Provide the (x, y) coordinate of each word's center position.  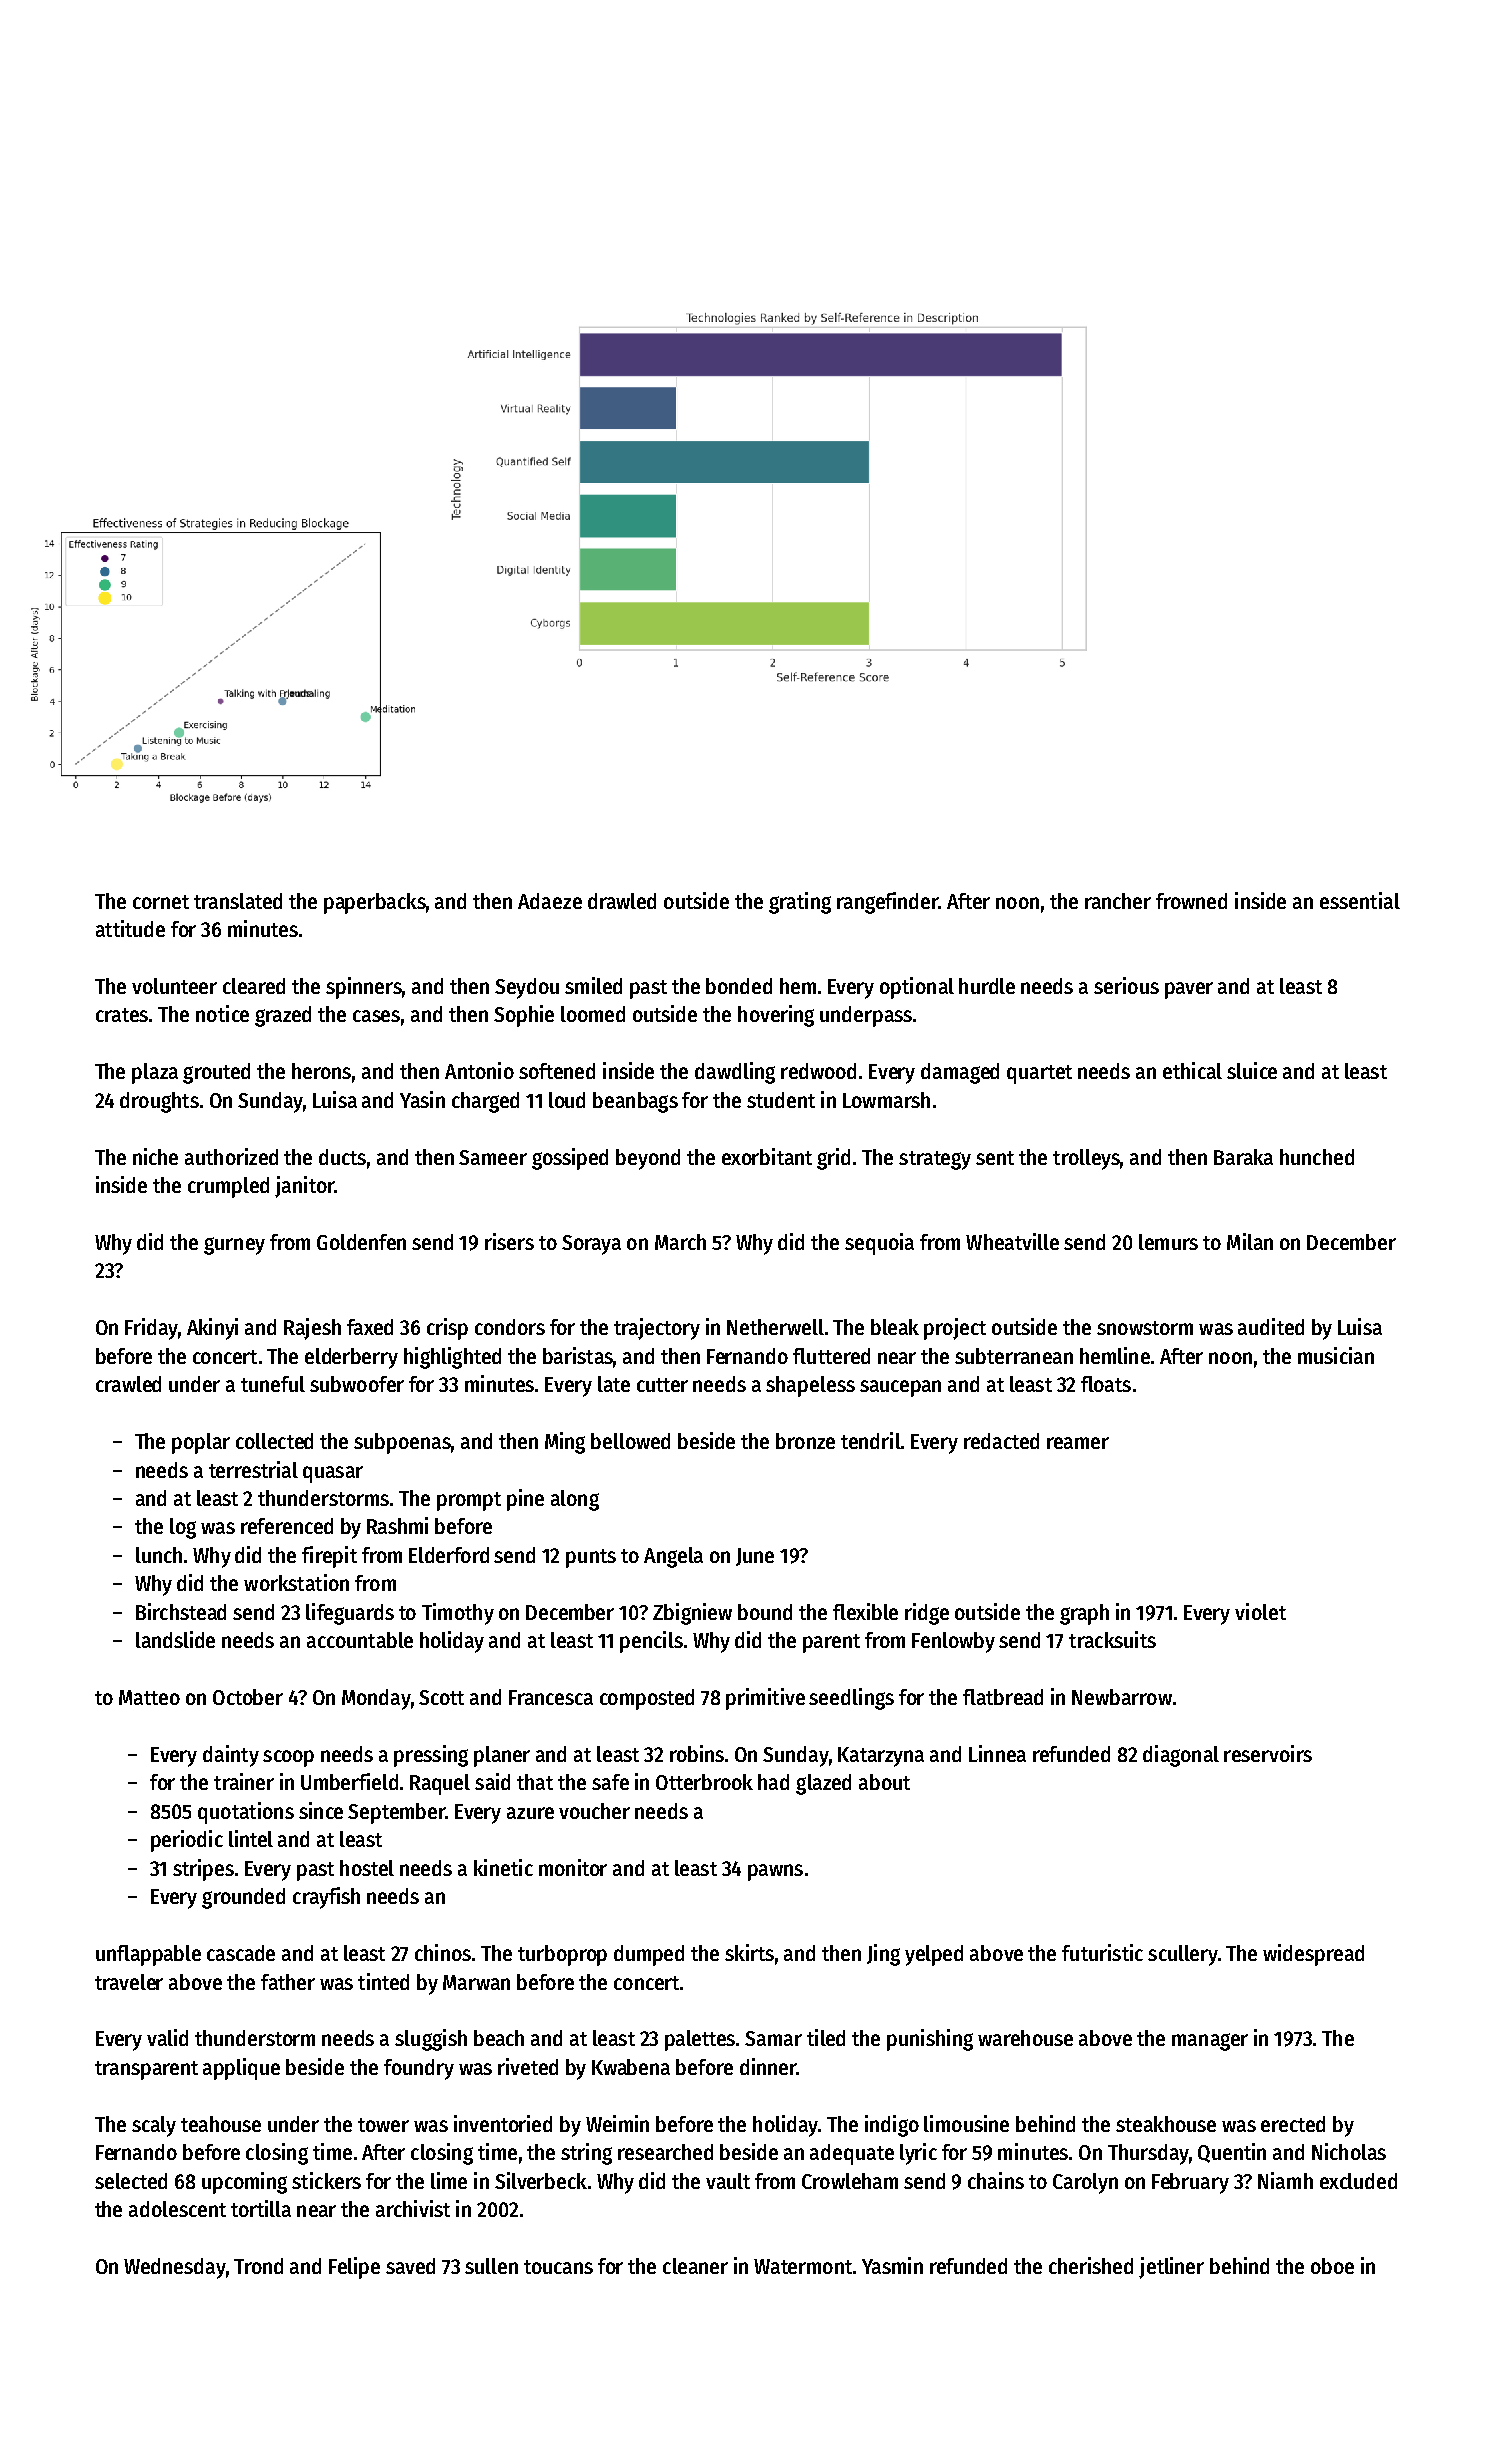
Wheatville (1012, 1241)
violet (1260, 1611)
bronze (805, 1441)
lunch (159, 1555)
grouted (216, 1073)
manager (1210, 2042)
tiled (826, 2037)
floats (1106, 1384)
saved (410, 2266)
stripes (203, 1870)
